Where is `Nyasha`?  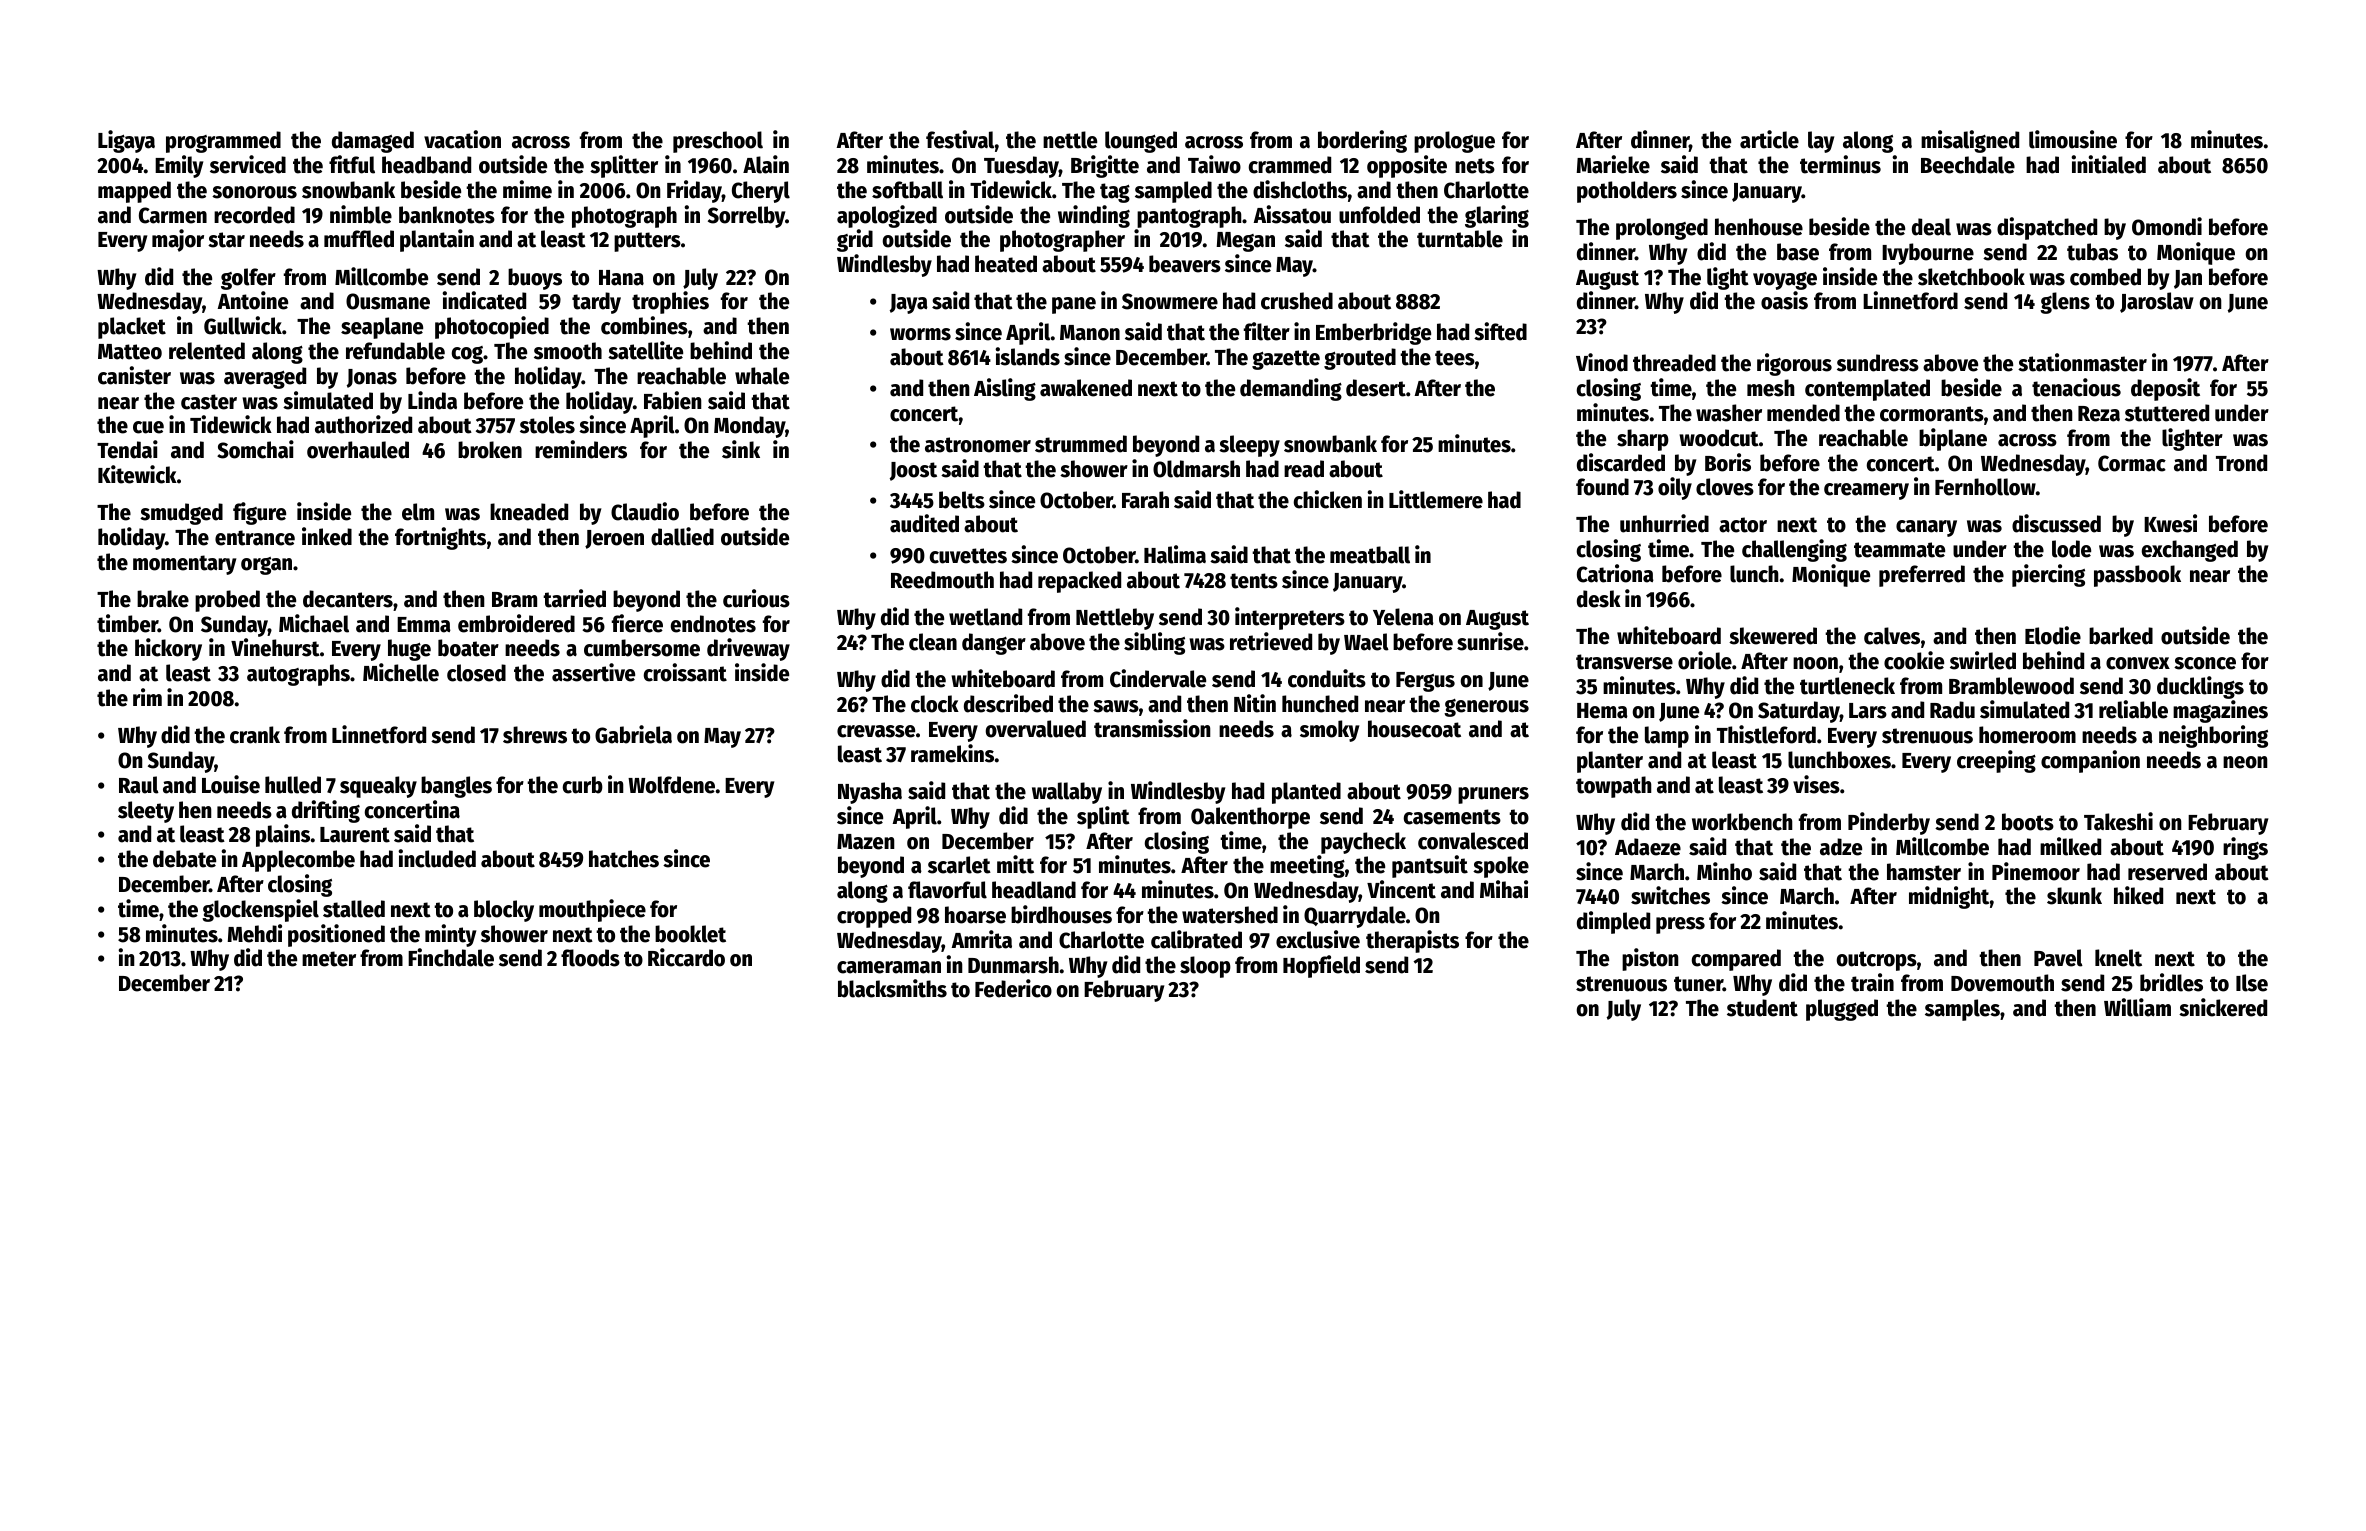 Nyasha is located at coordinates (870, 793).
